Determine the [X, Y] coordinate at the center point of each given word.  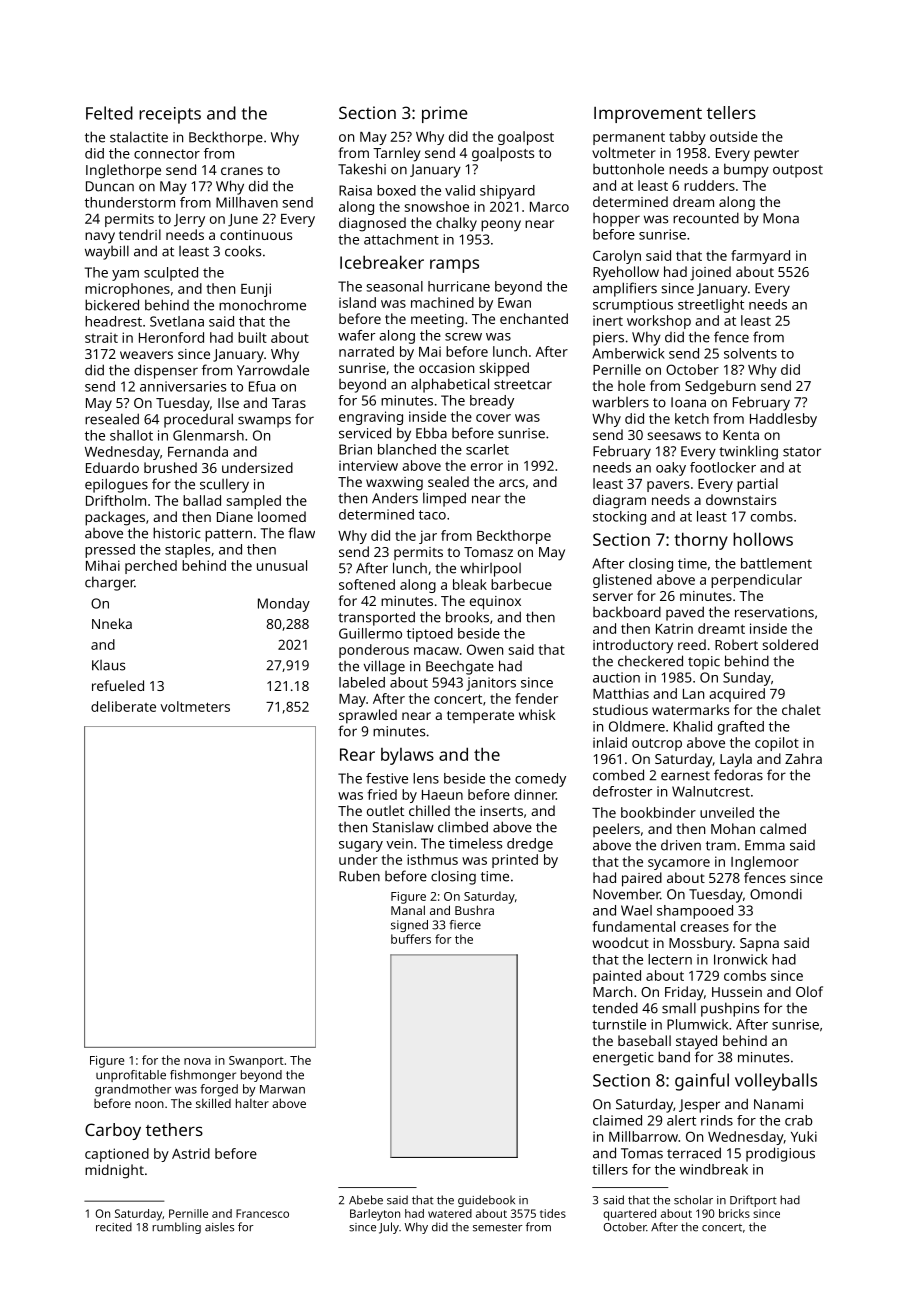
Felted [109, 113]
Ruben [359, 876]
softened [367, 584]
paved [685, 613]
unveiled [727, 812]
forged [219, 1090]
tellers [731, 112]
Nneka [112, 623]
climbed [463, 827]
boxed [396, 190]
